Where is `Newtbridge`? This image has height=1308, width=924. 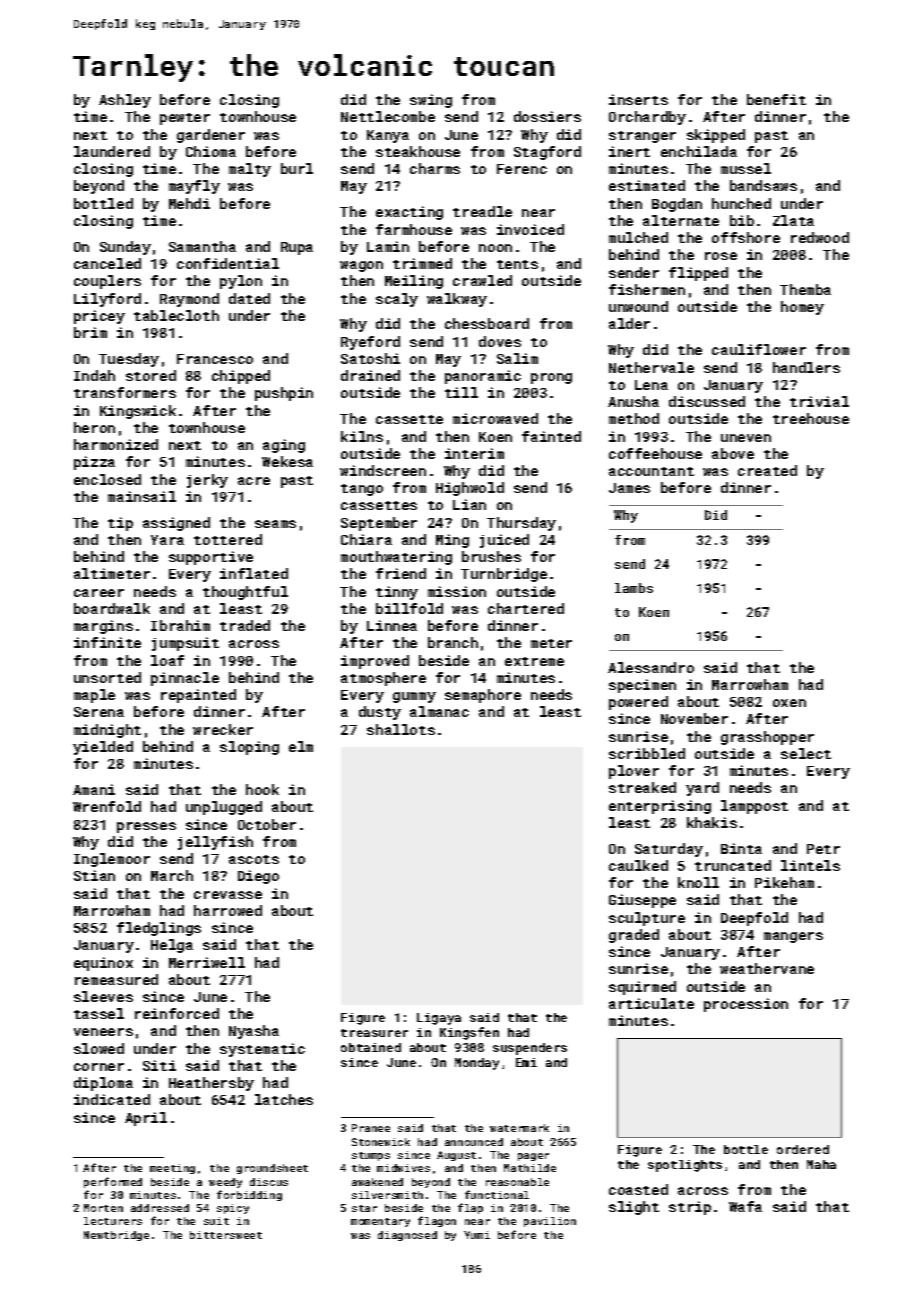 Newtbridge is located at coordinates (116, 1236).
